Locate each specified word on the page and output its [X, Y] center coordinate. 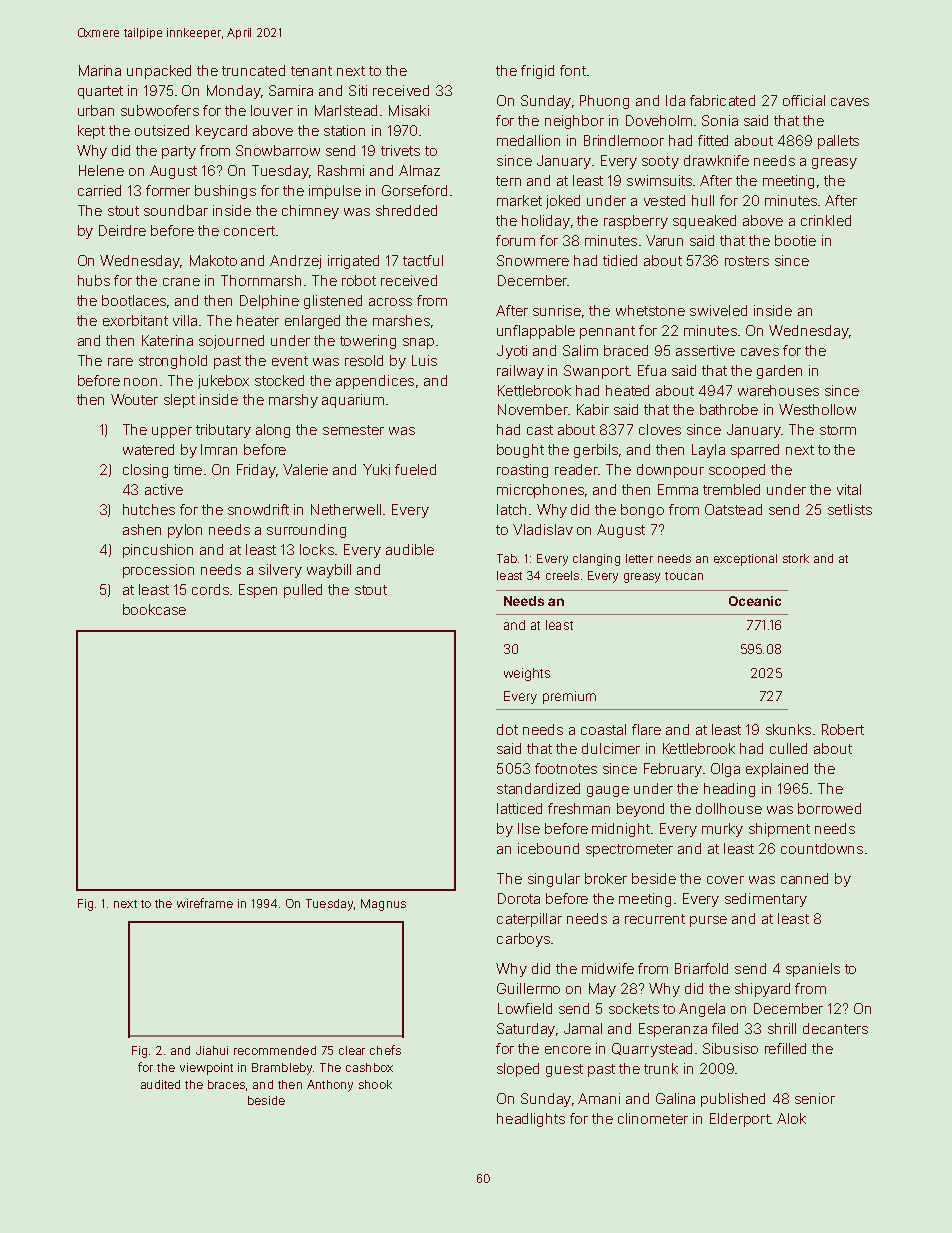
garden [779, 372]
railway [520, 372]
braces [226, 1084]
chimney [310, 212]
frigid [537, 72]
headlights [531, 1120]
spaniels [813, 970]
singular [554, 880]
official [804, 100]
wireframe [205, 903]
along [273, 431]
